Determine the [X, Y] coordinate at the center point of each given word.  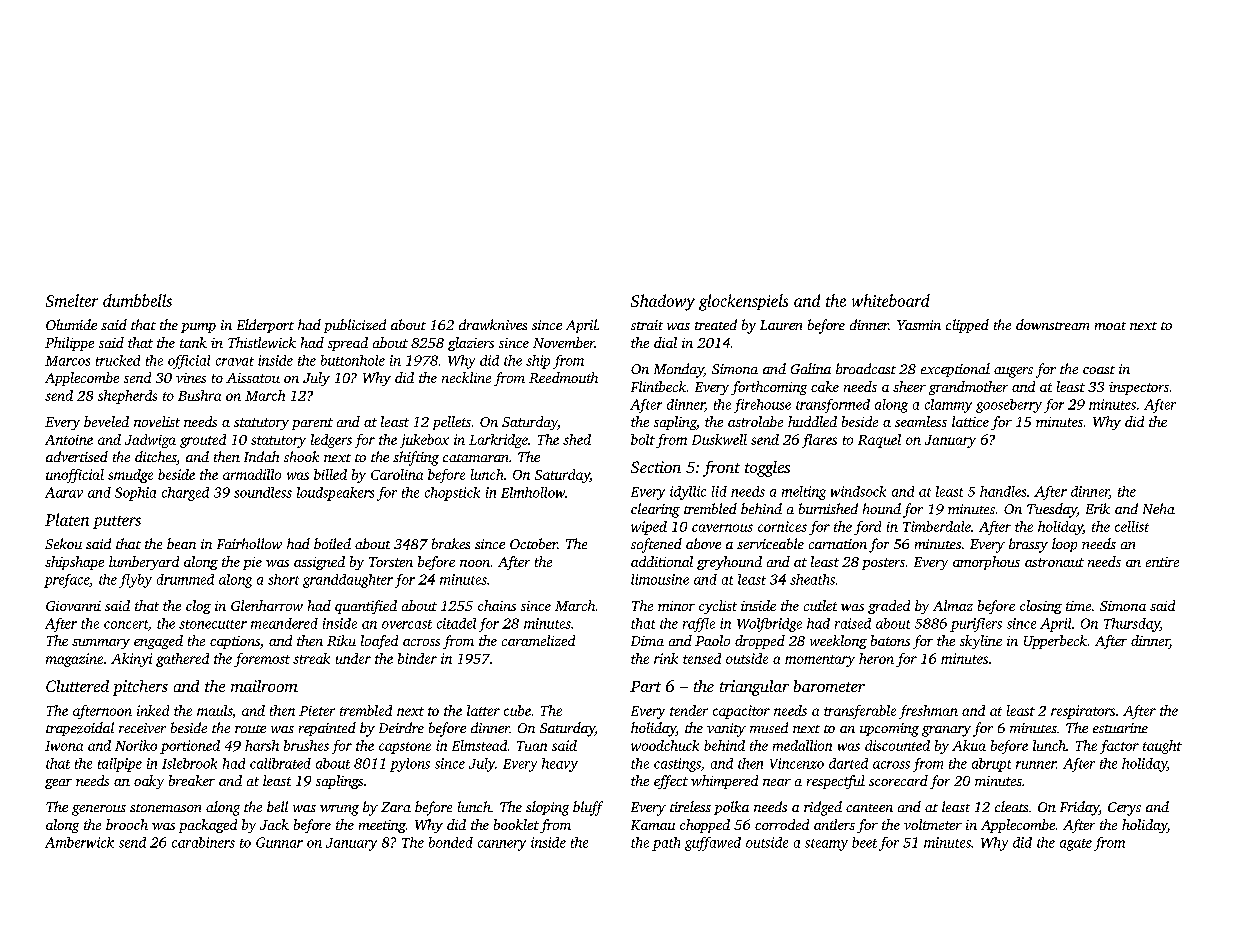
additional [662, 561]
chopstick [452, 494]
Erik [1098, 508]
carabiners [203, 842]
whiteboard [891, 300]
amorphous [986, 563]
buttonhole [353, 360]
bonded [451, 842]
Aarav [64, 492]
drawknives [493, 324]
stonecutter [213, 624]
